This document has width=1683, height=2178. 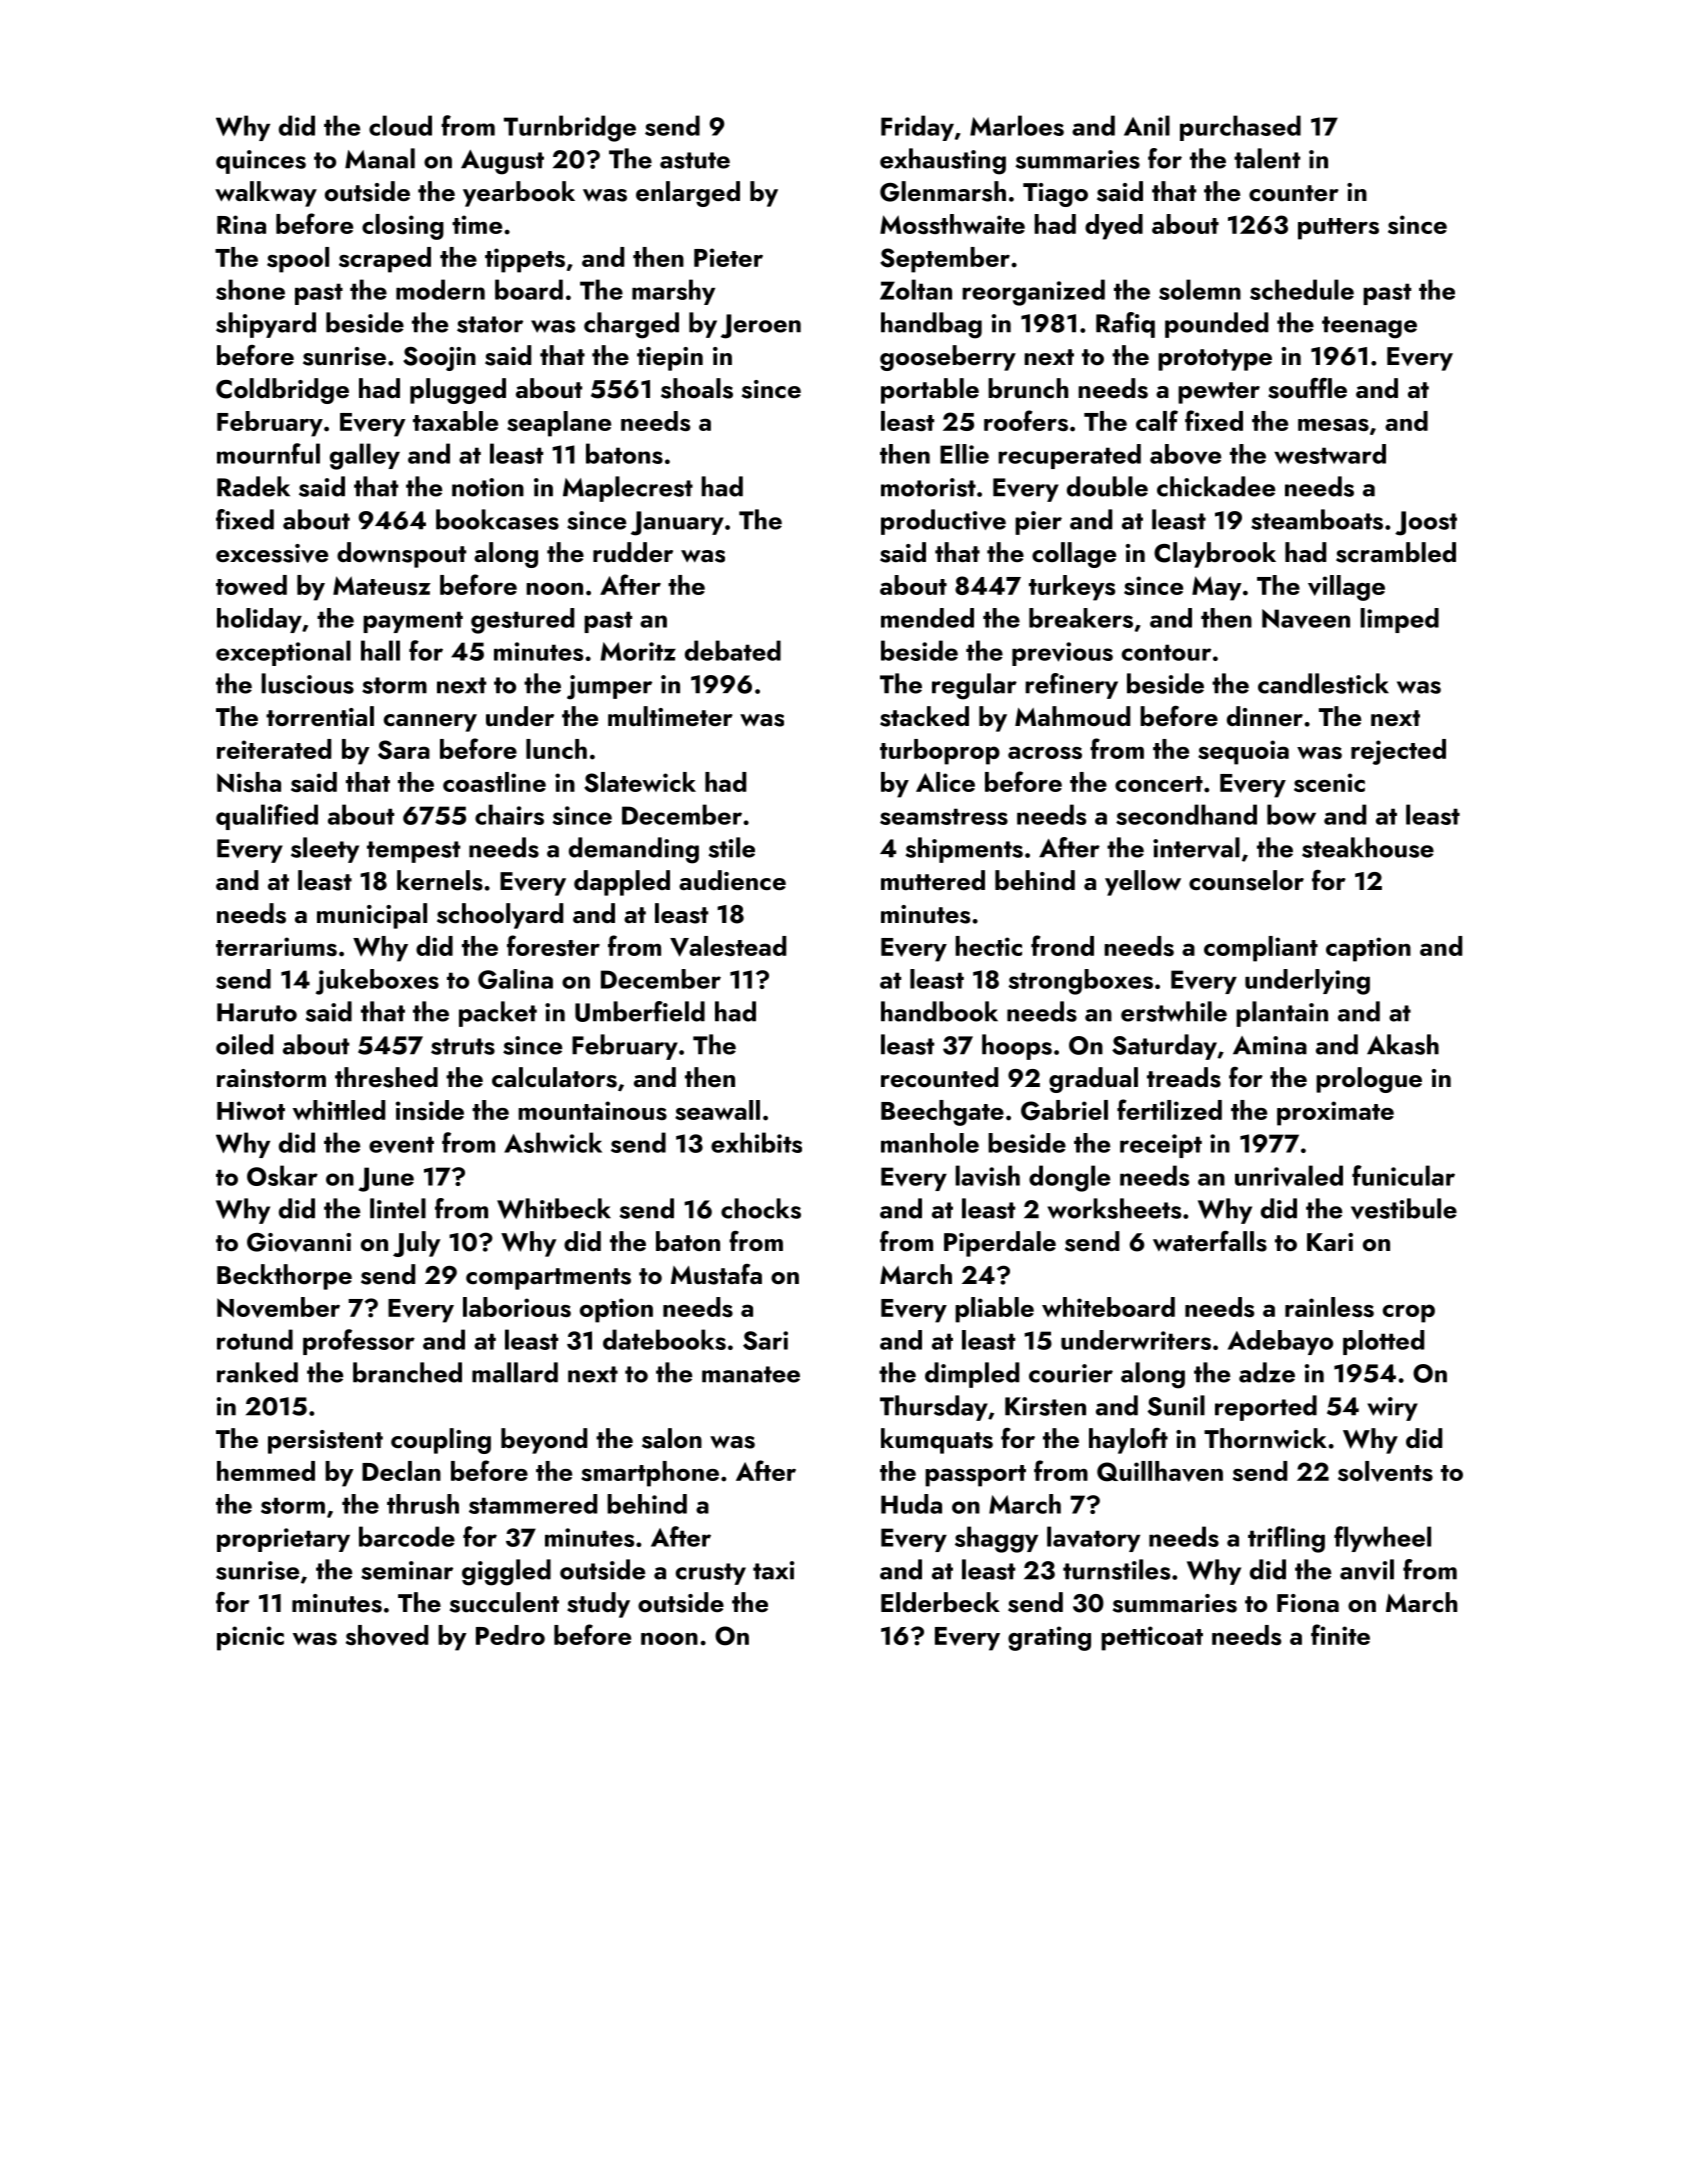 What do you see at coordinates (1081, 618) in the document?
I see `breakers` at bounding box center [1081, 618].
